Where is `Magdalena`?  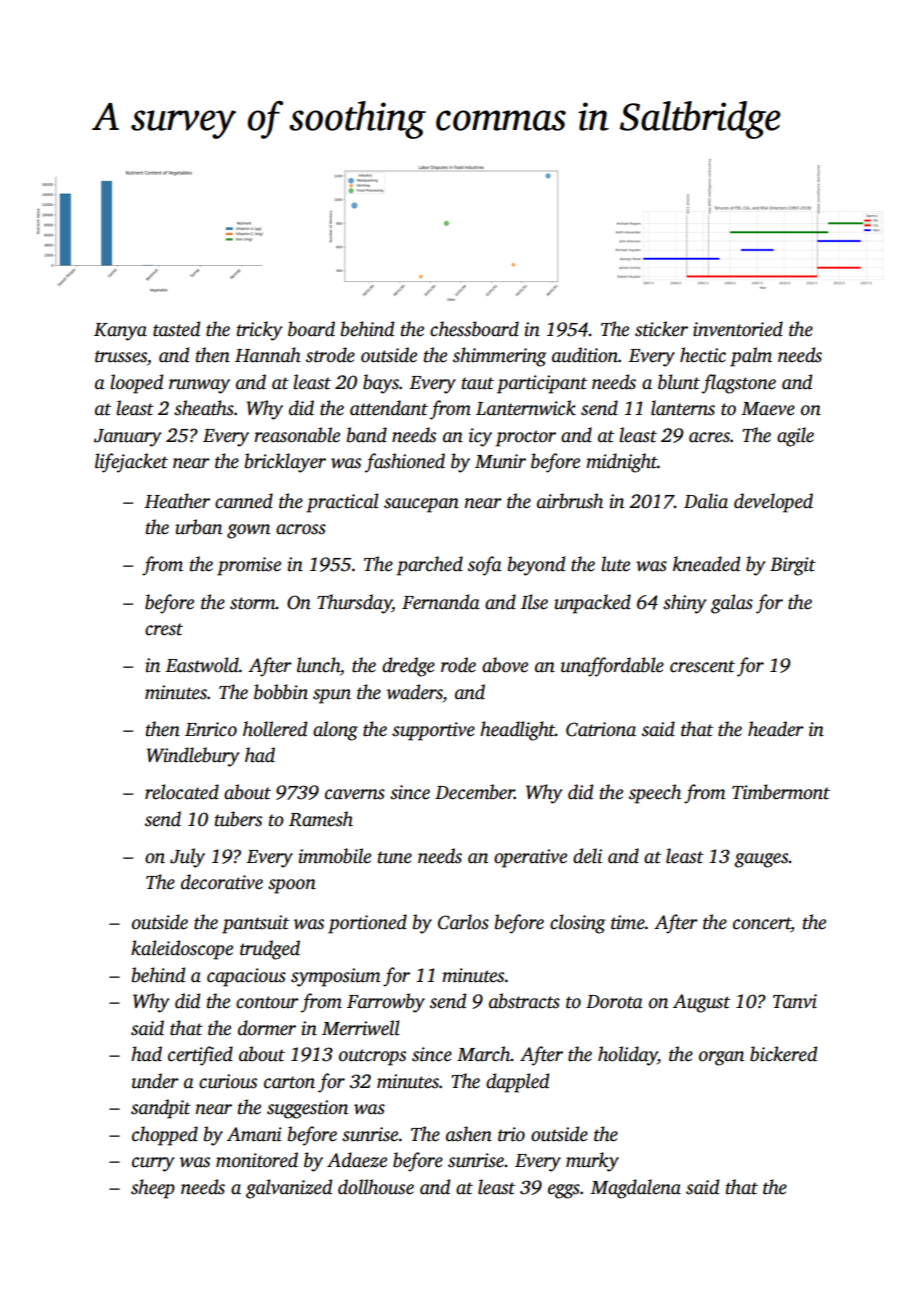
Magdalena is located at coordinates (635, 1189).
